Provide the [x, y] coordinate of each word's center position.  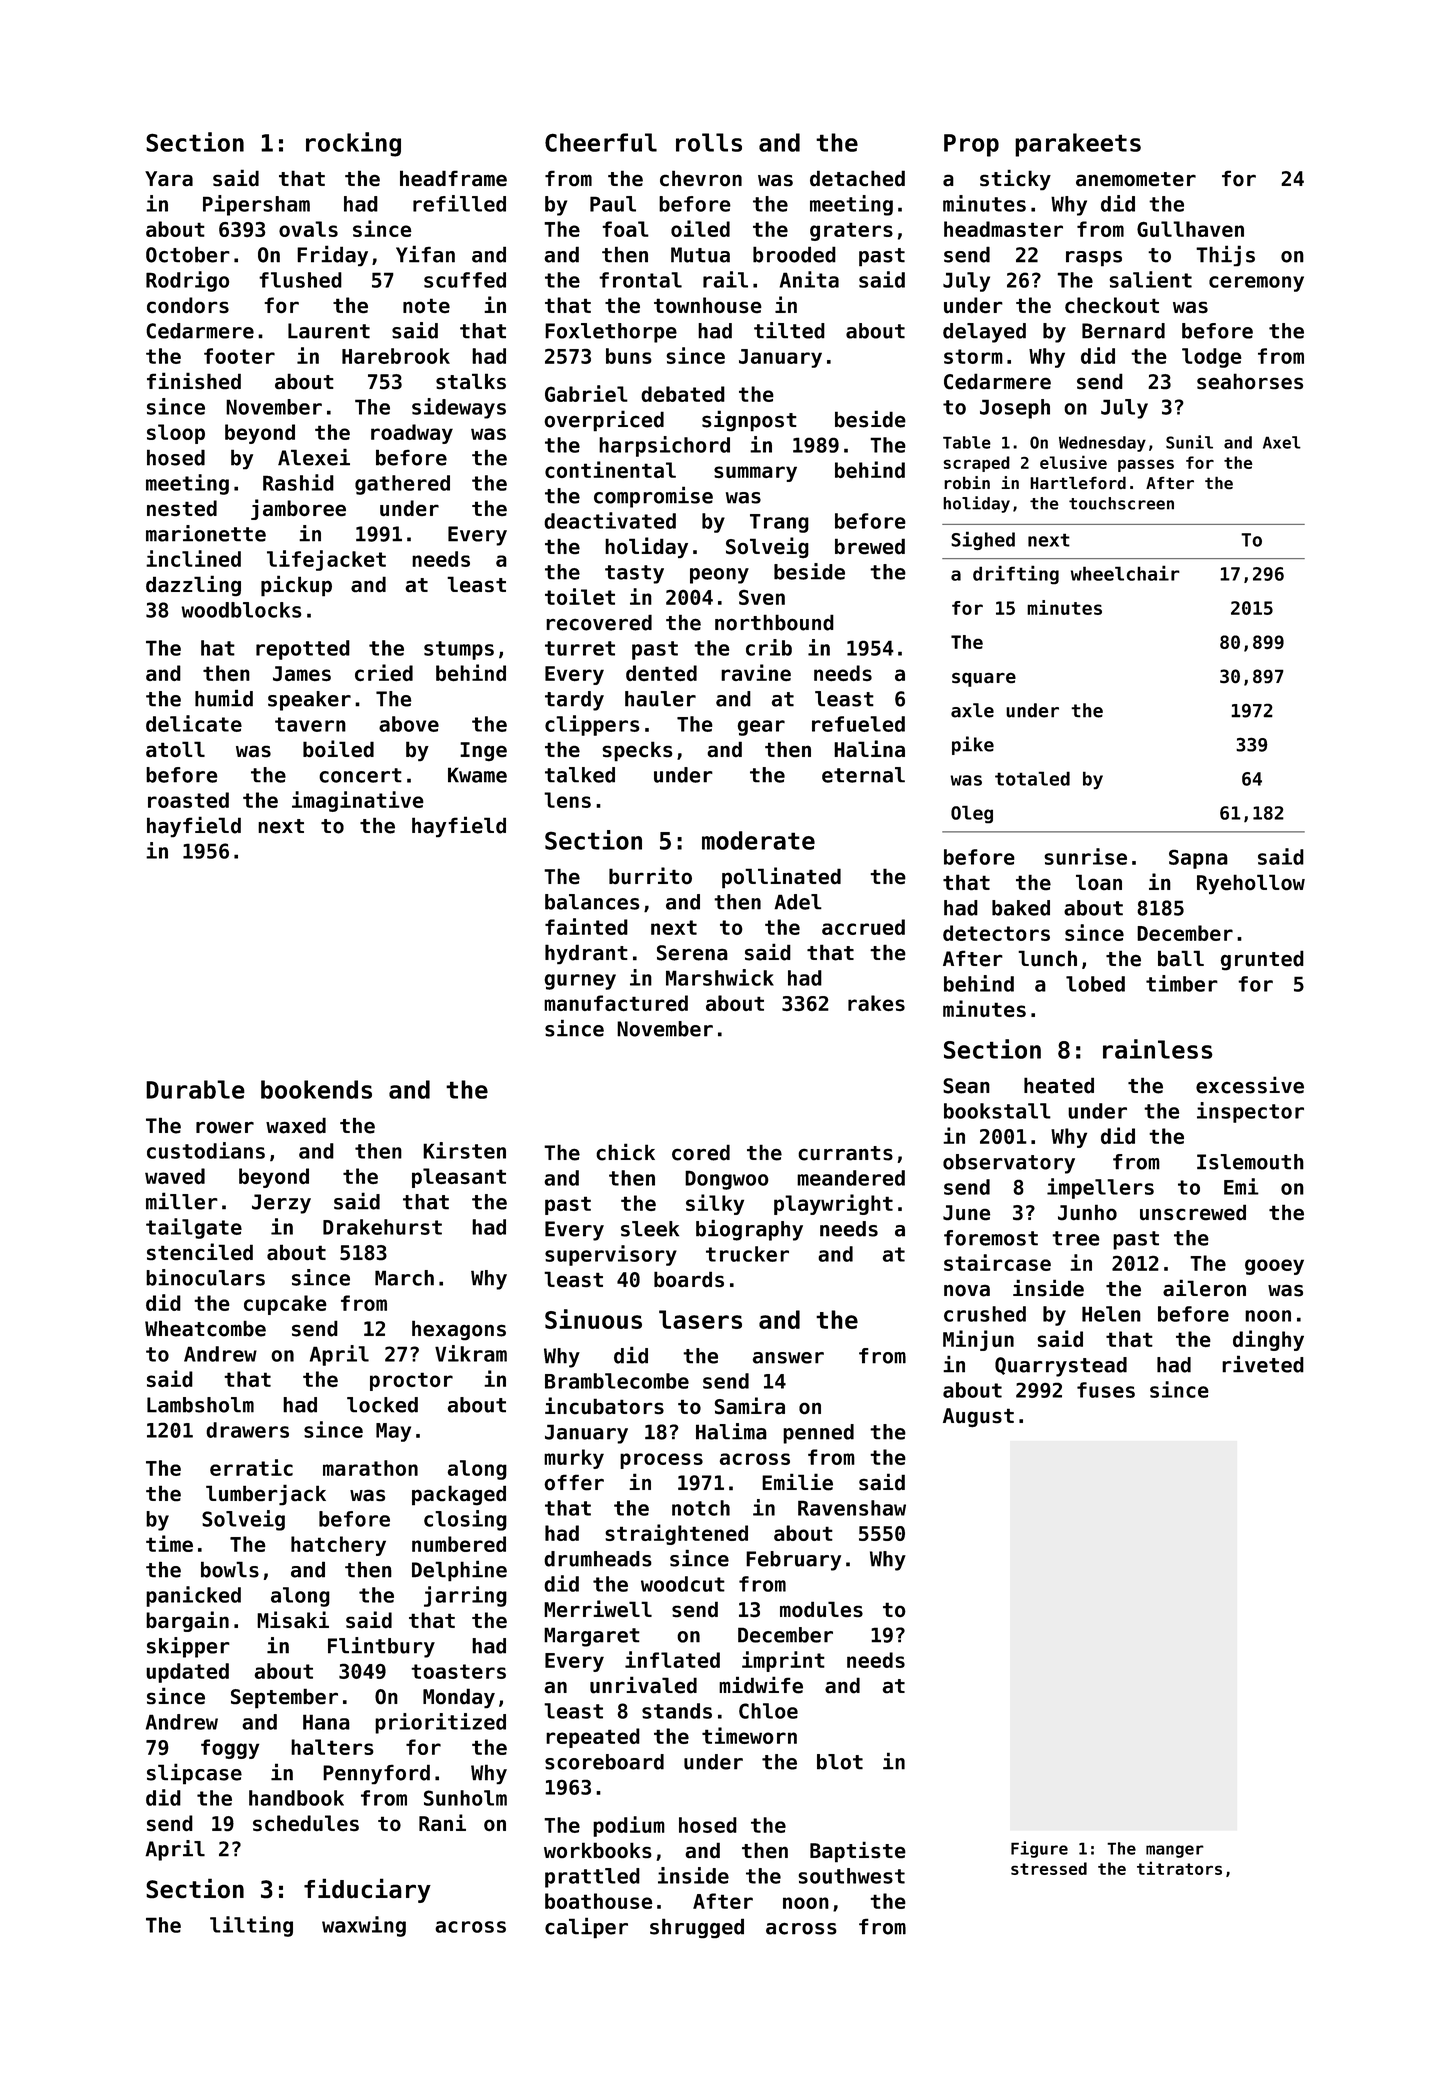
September [284, 1698]
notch [701, 1508]
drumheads [598, 1559]
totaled [1032, 778]
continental [610, 469]
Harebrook [396, 356]
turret [580, 648]
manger [1175, 1851]
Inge [483, 752]
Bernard [1123, 331]
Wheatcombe [205, 1328]
